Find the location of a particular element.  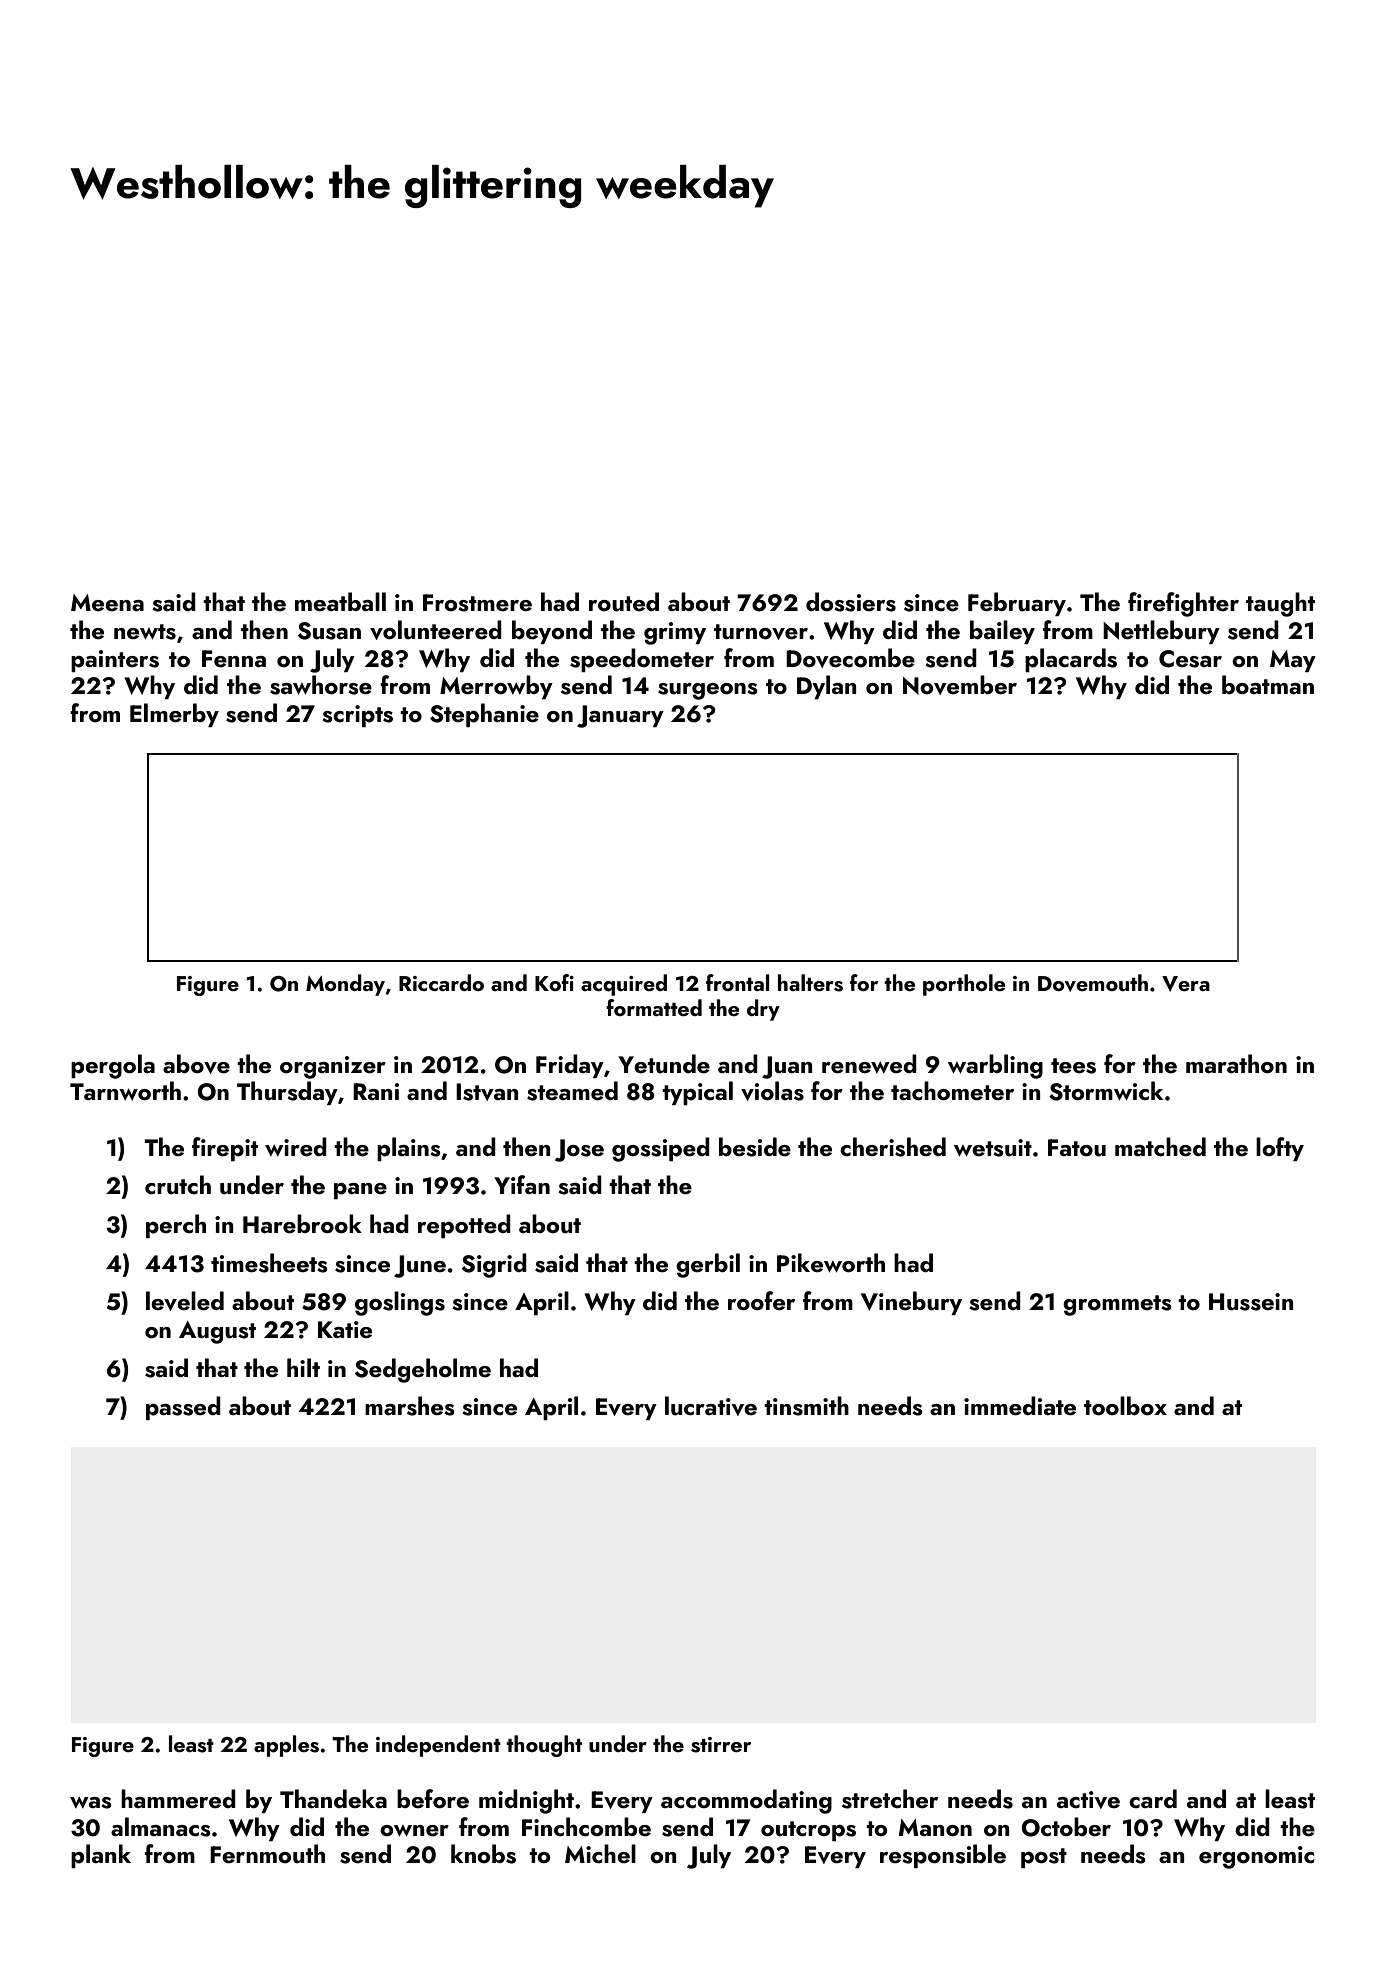

Jose is located at coordinates (579, 1150).
